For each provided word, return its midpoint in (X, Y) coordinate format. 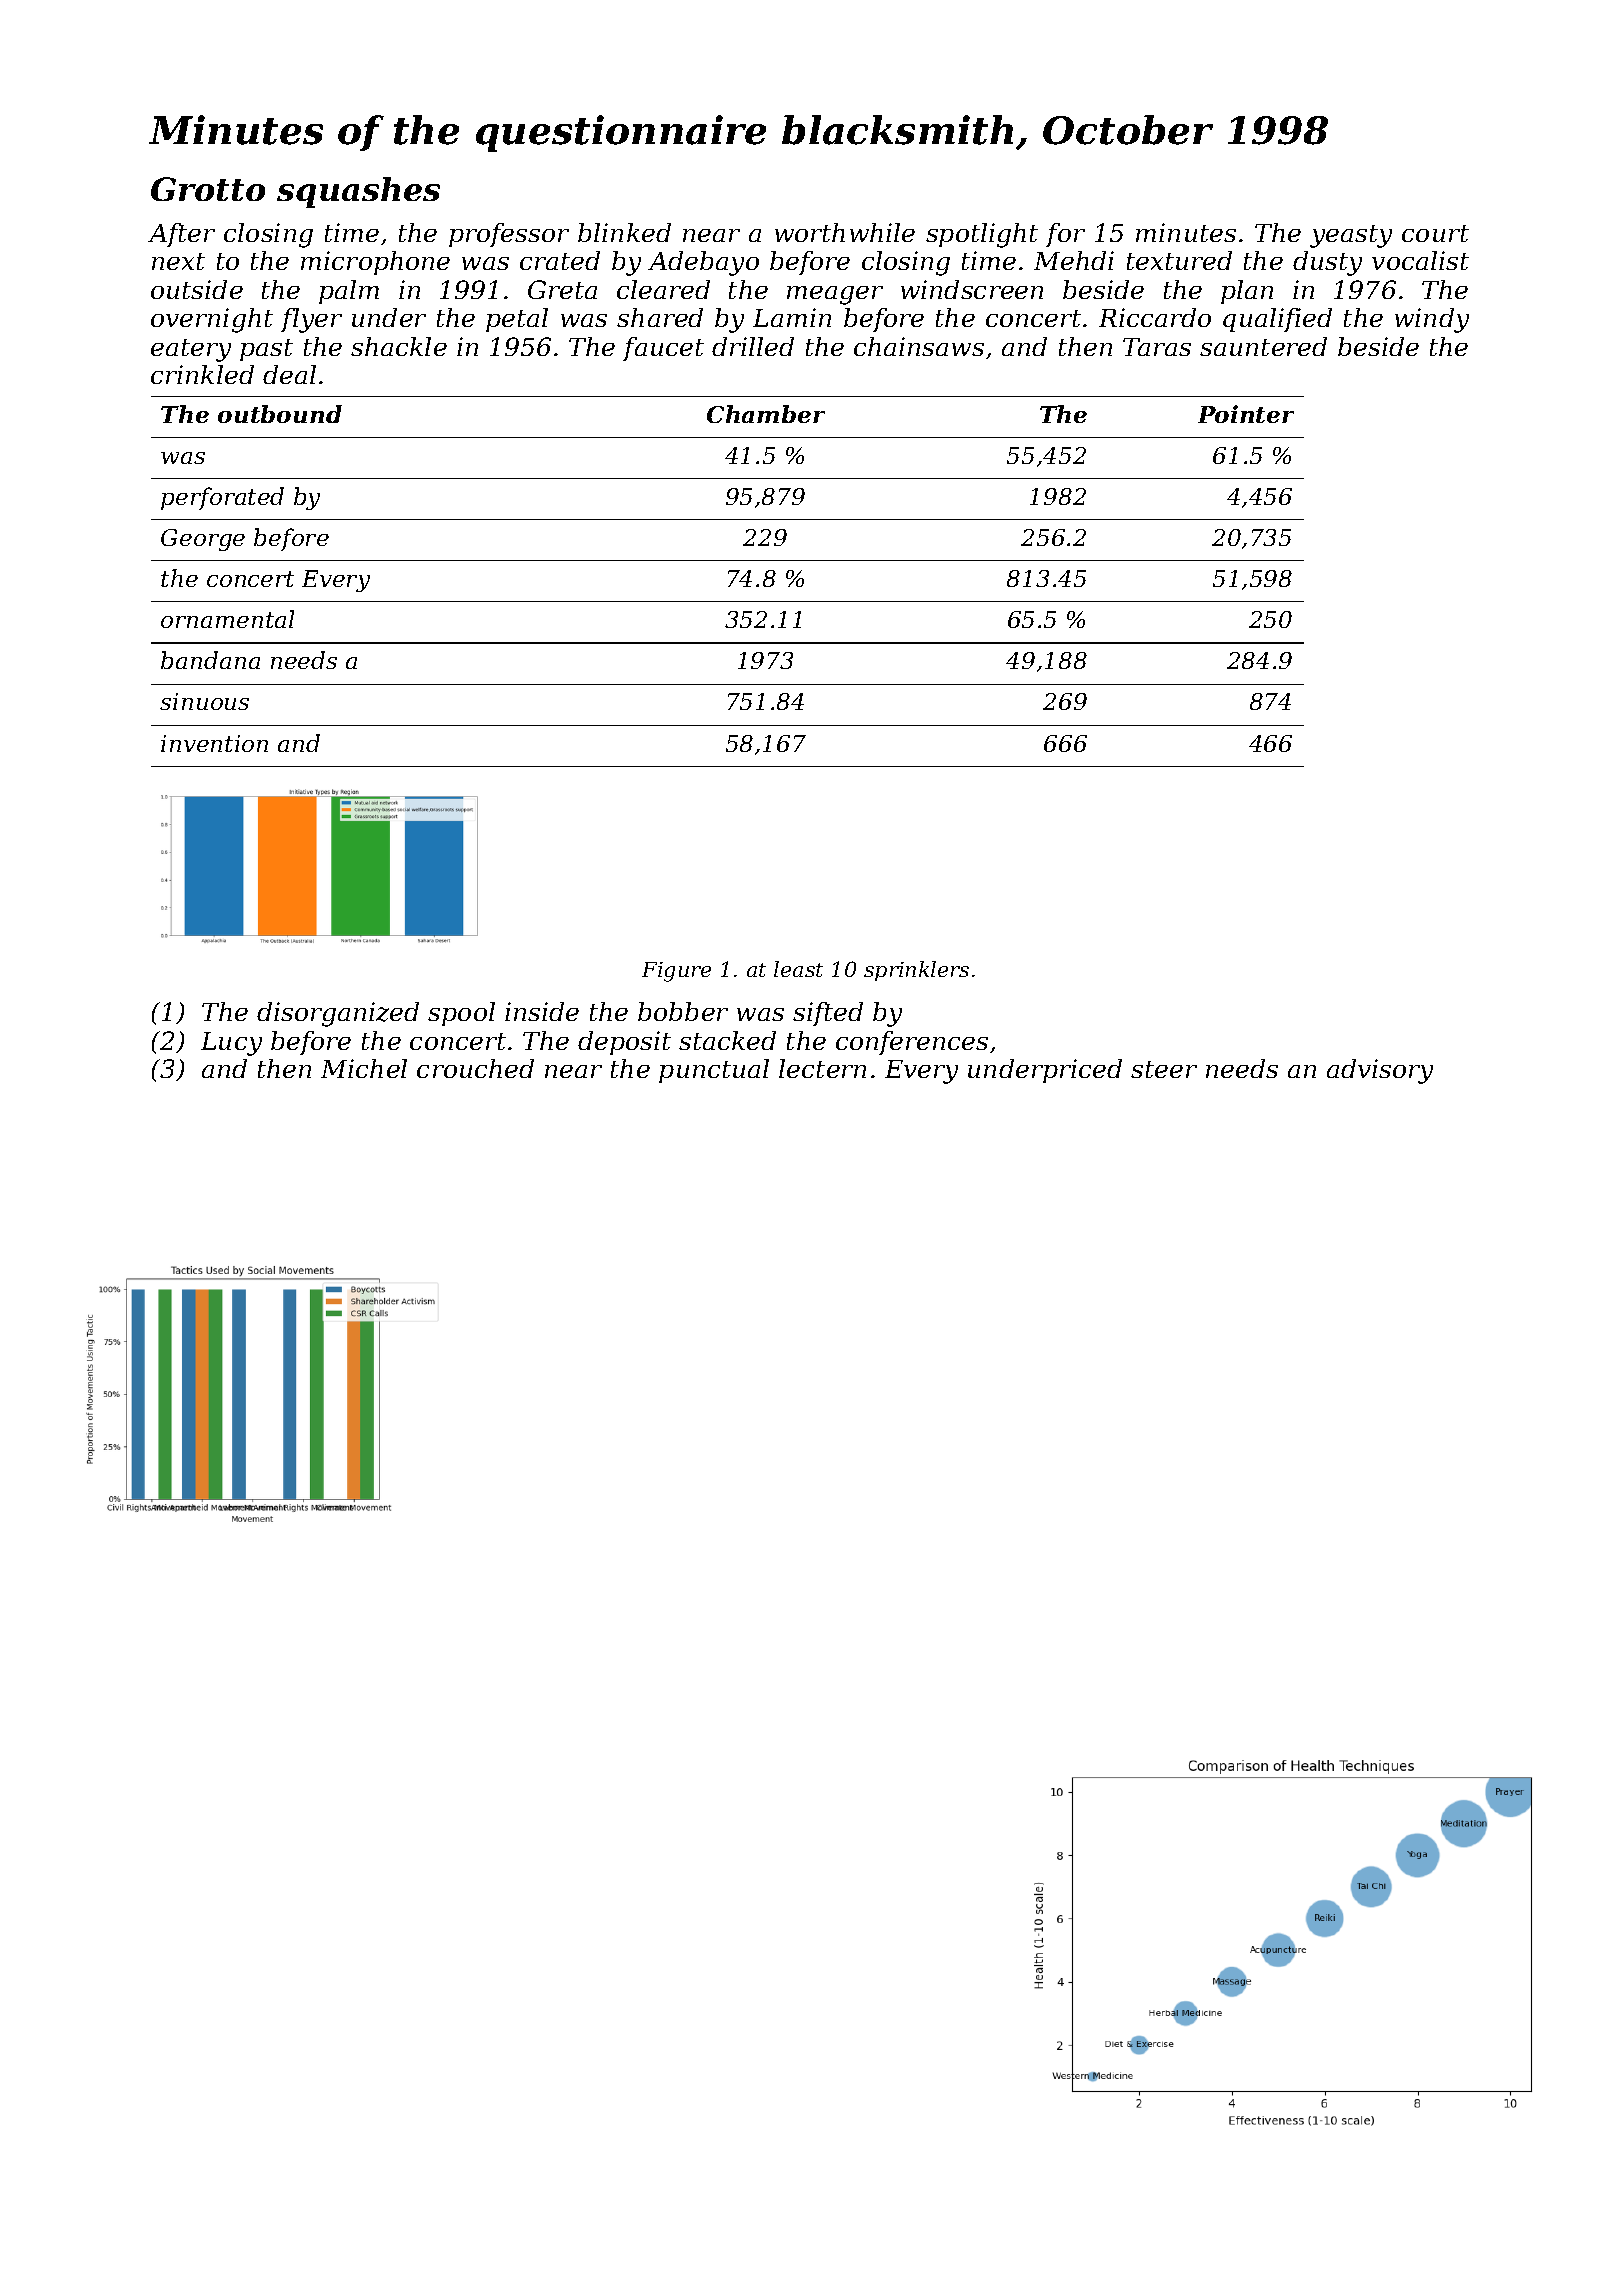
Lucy (231, 1044)
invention (214, 743)
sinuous (204, 701)
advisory (1380, 1071)
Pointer (1246, 414)
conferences (912, 1043)
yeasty (1351, 236)
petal (517, 320)
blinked (624, 232)
